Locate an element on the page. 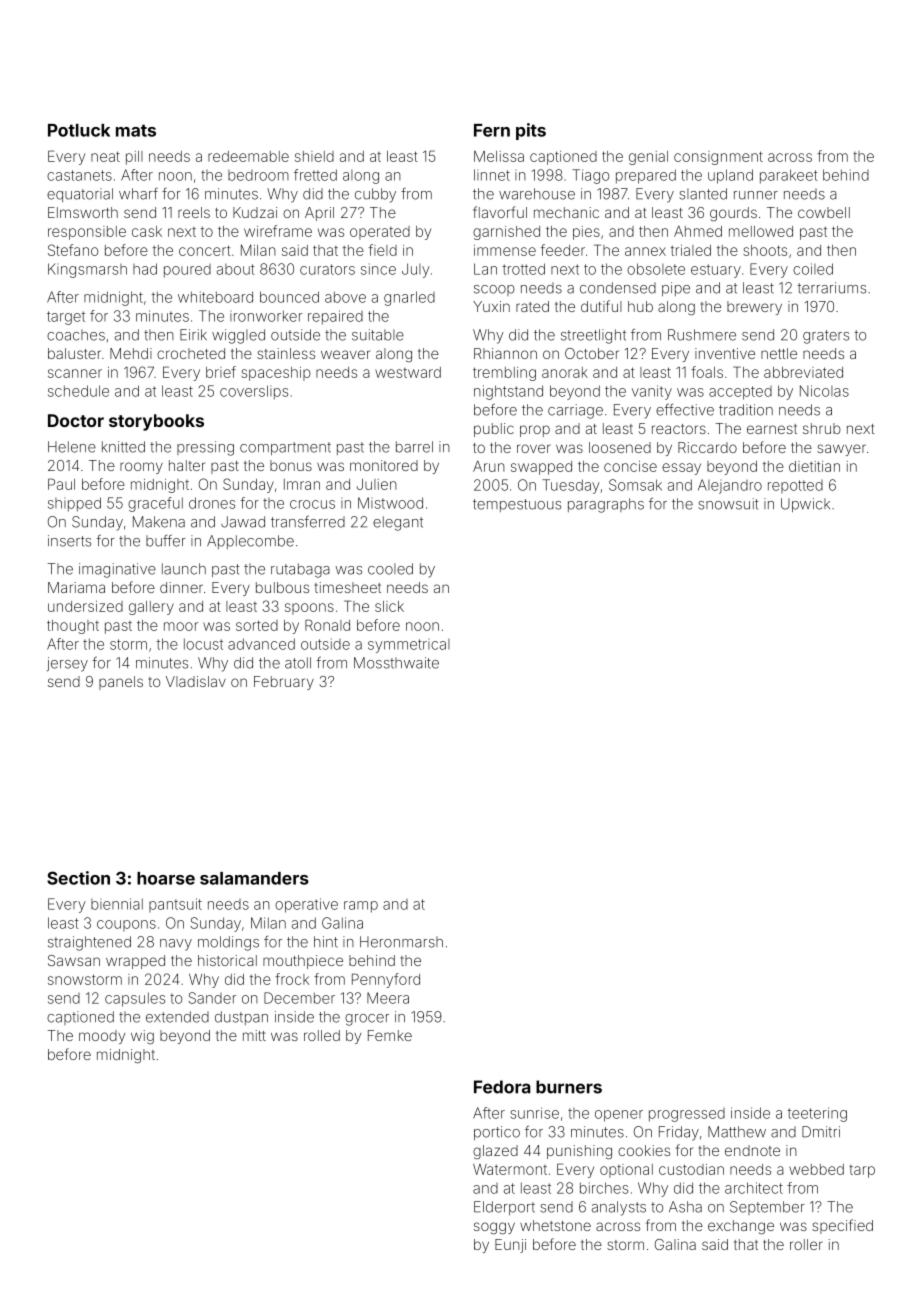  carriage is located at coordinates (575, 411).
